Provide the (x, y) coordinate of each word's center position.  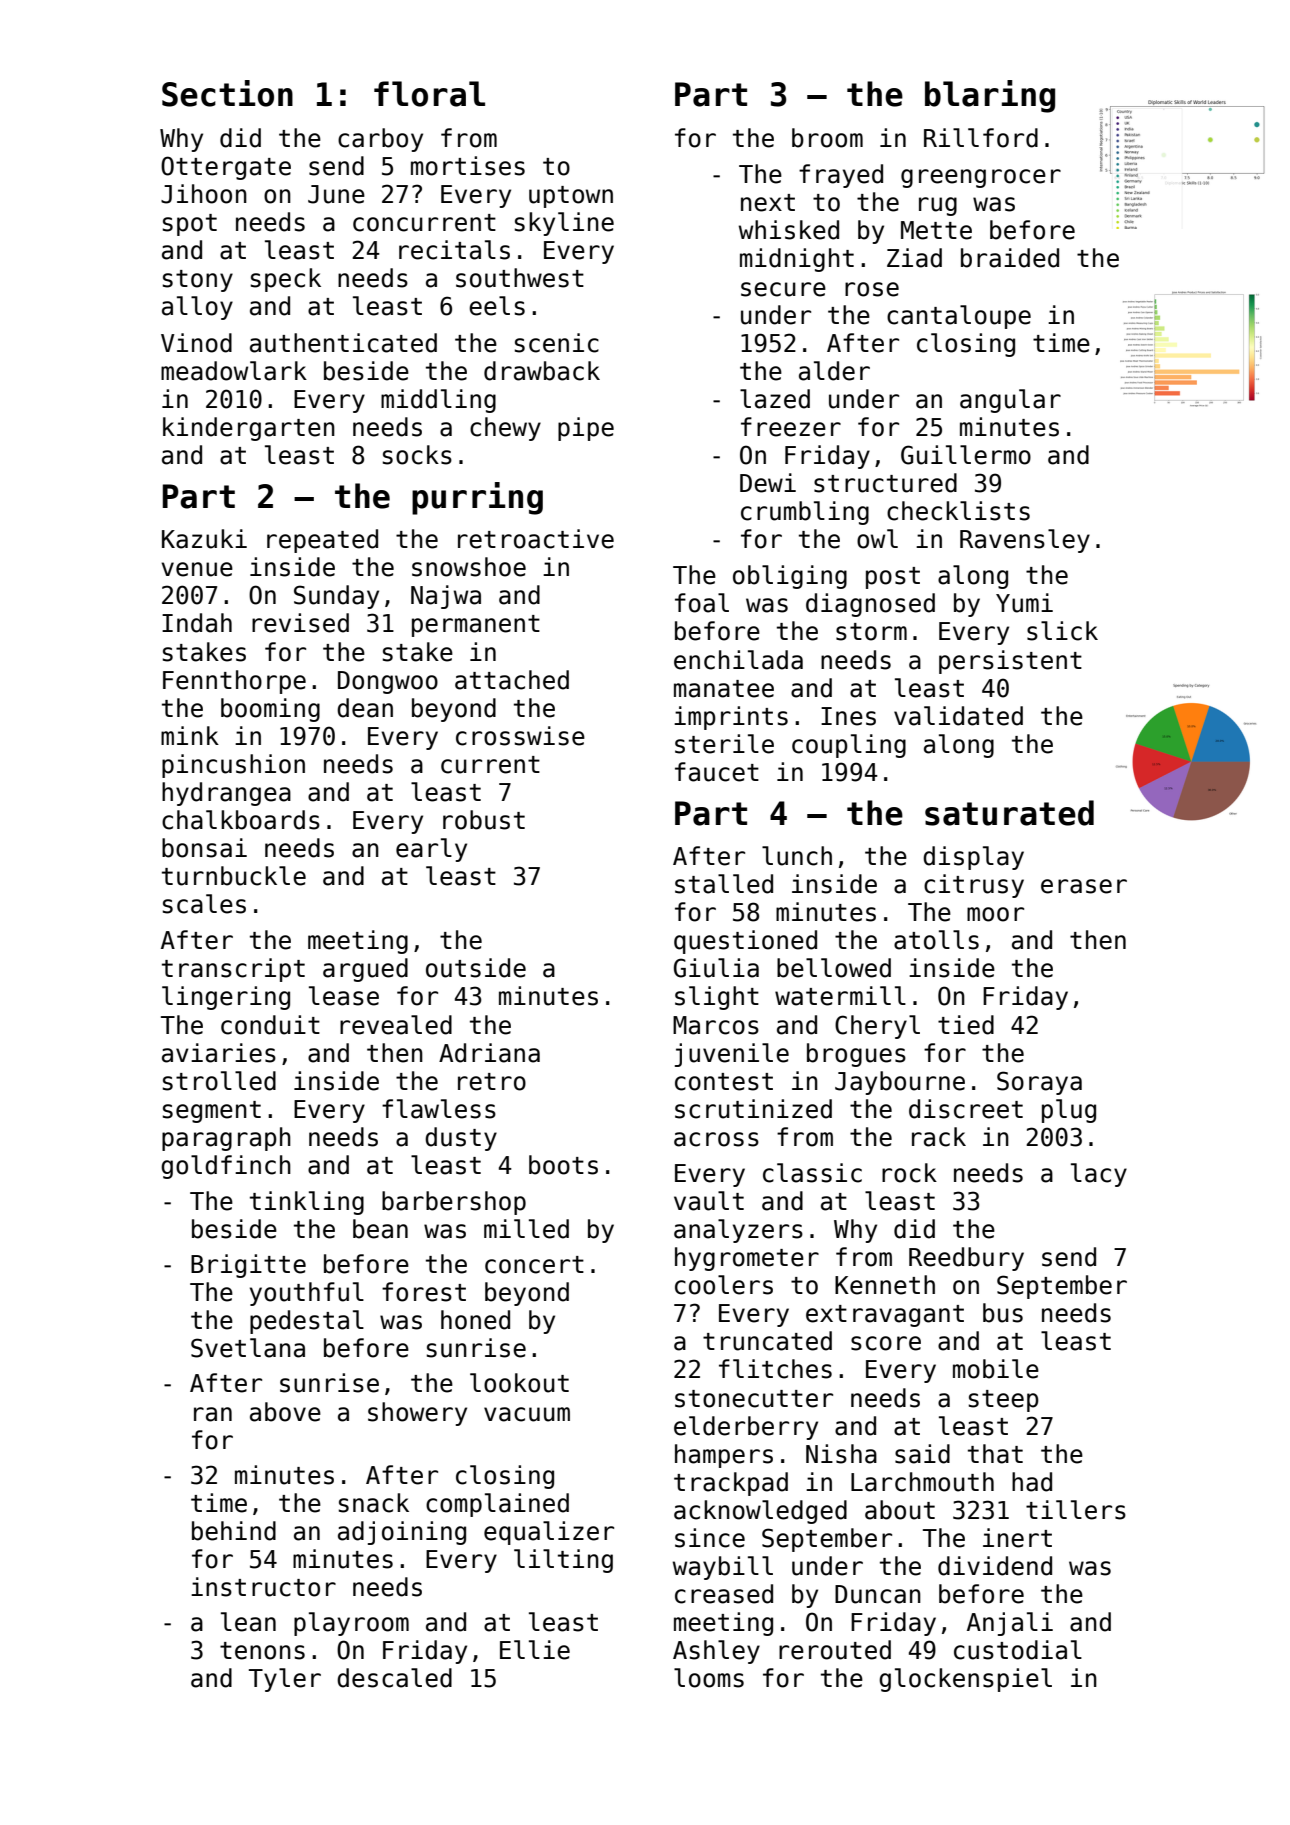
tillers (1076, 1510)
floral (429, 94)
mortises (468, 166)
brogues (856, 1055)
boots (563, 1165)
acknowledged (760, 1512)
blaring (990, 96)
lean (248, 1622)
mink (190, 735)
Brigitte (248, 1266)
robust (484, 820)
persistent (1010, 662)
